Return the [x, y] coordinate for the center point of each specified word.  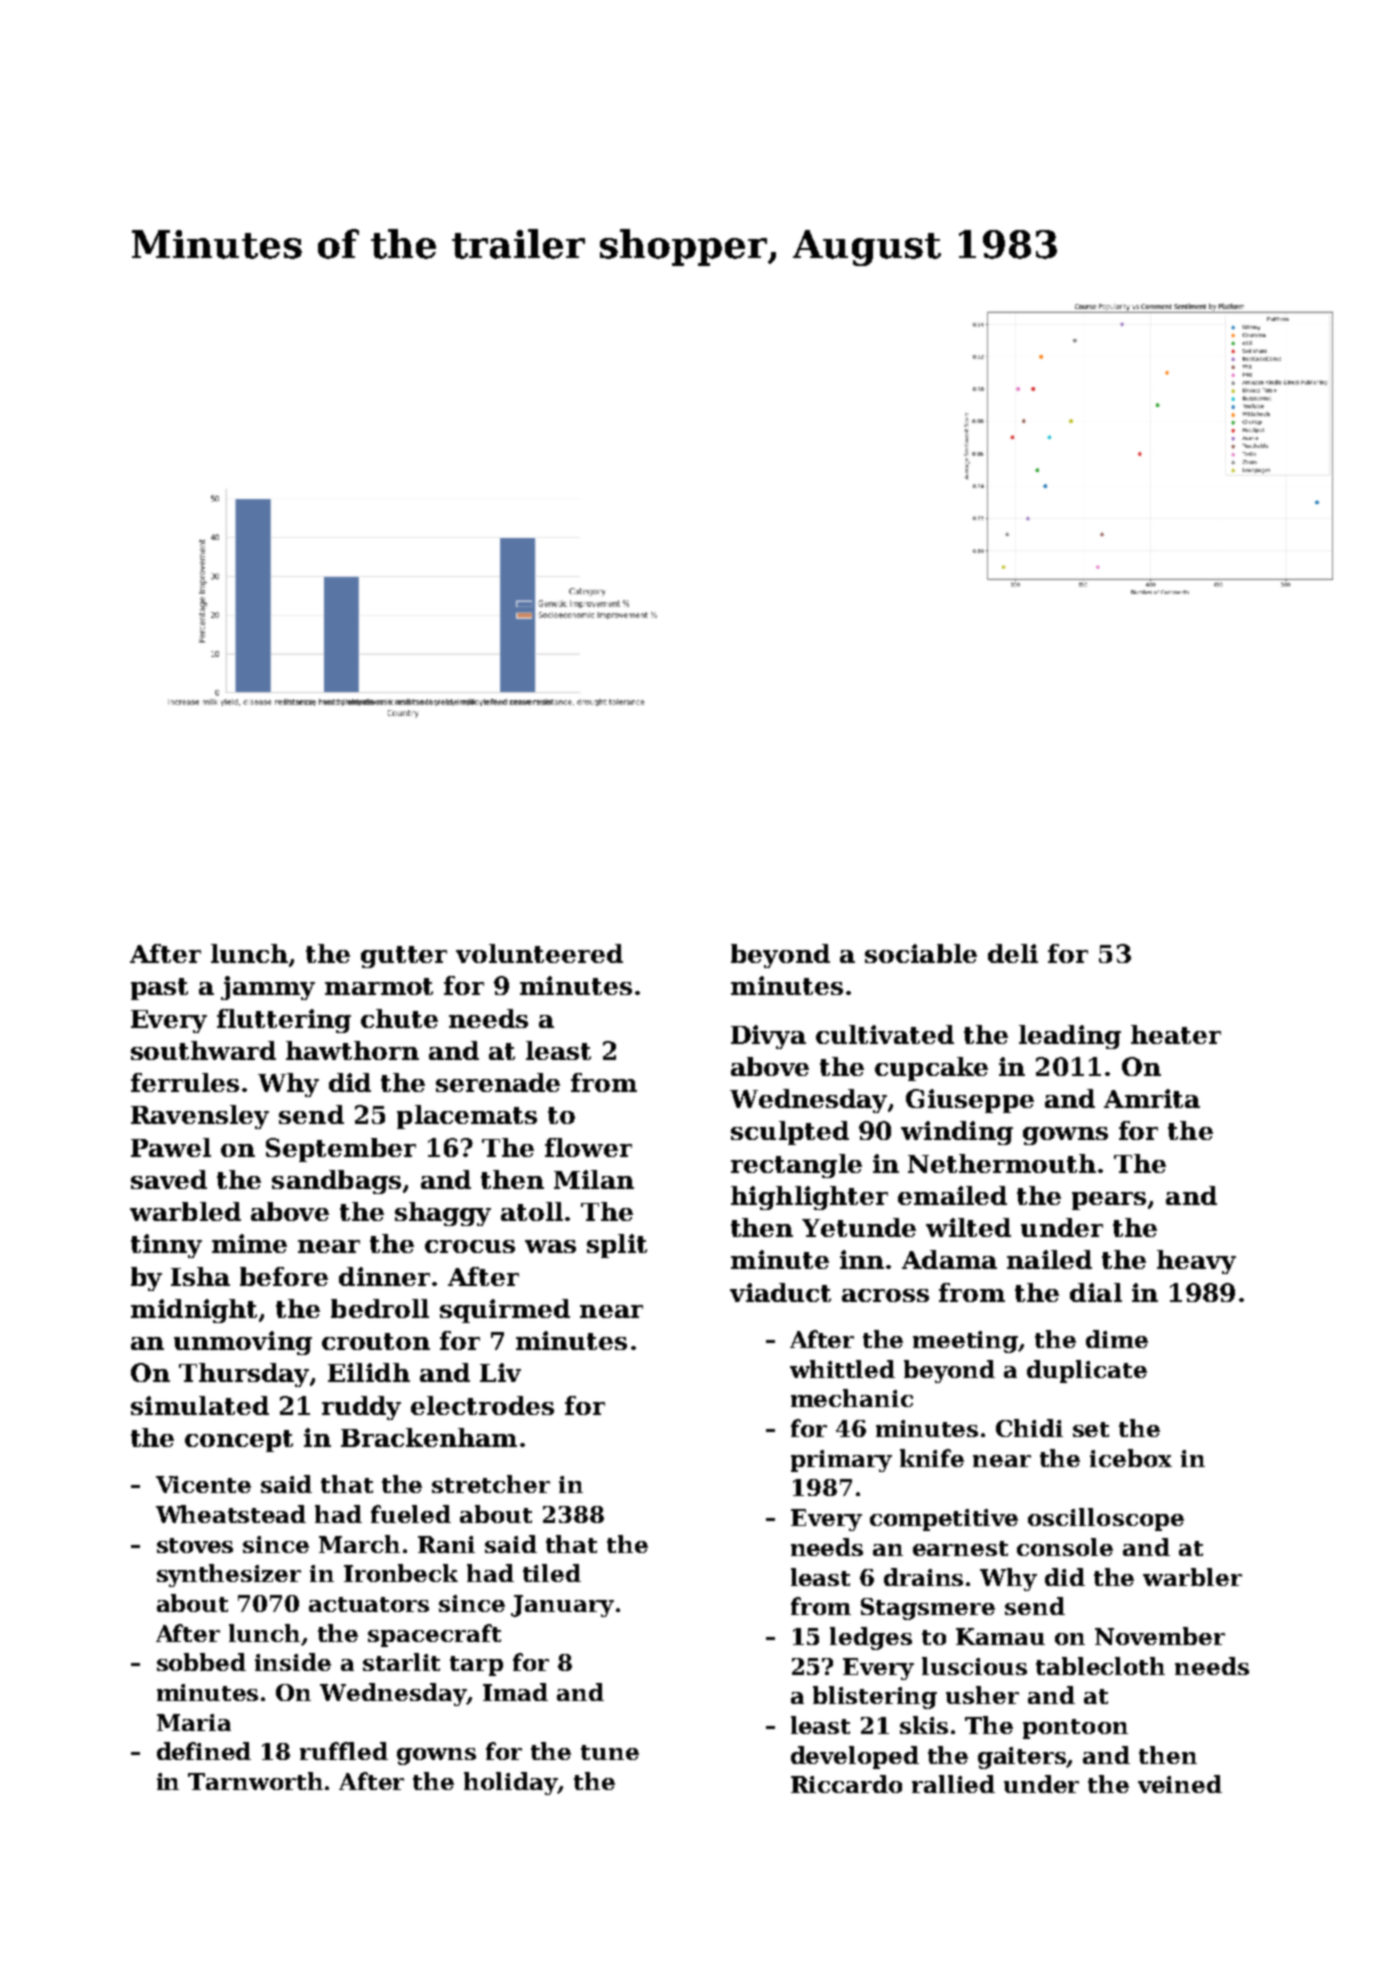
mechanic [852, 1398]
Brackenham [429, 1437]
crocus [470, 1246]
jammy [268, 988]
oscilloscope [1106, 1519]
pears [1109, 1201]
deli [1013, 953]
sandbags [336, 1182]
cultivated [885, 1034]
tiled [552, 1573]
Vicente [203, 1484]
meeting [966, 1342]
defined [204, 1751]
